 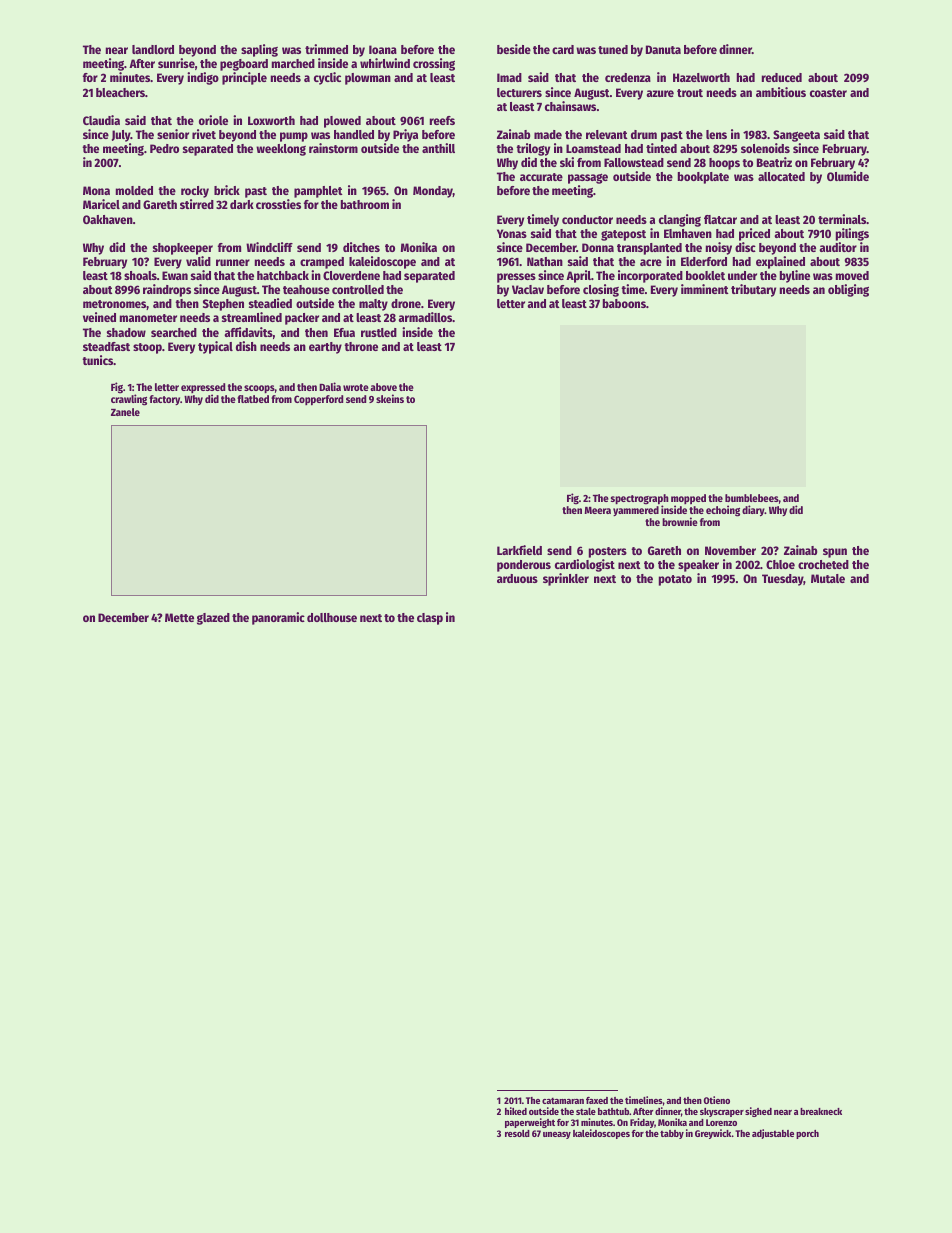 I want to click on spun, so click(x=835, y=553).
